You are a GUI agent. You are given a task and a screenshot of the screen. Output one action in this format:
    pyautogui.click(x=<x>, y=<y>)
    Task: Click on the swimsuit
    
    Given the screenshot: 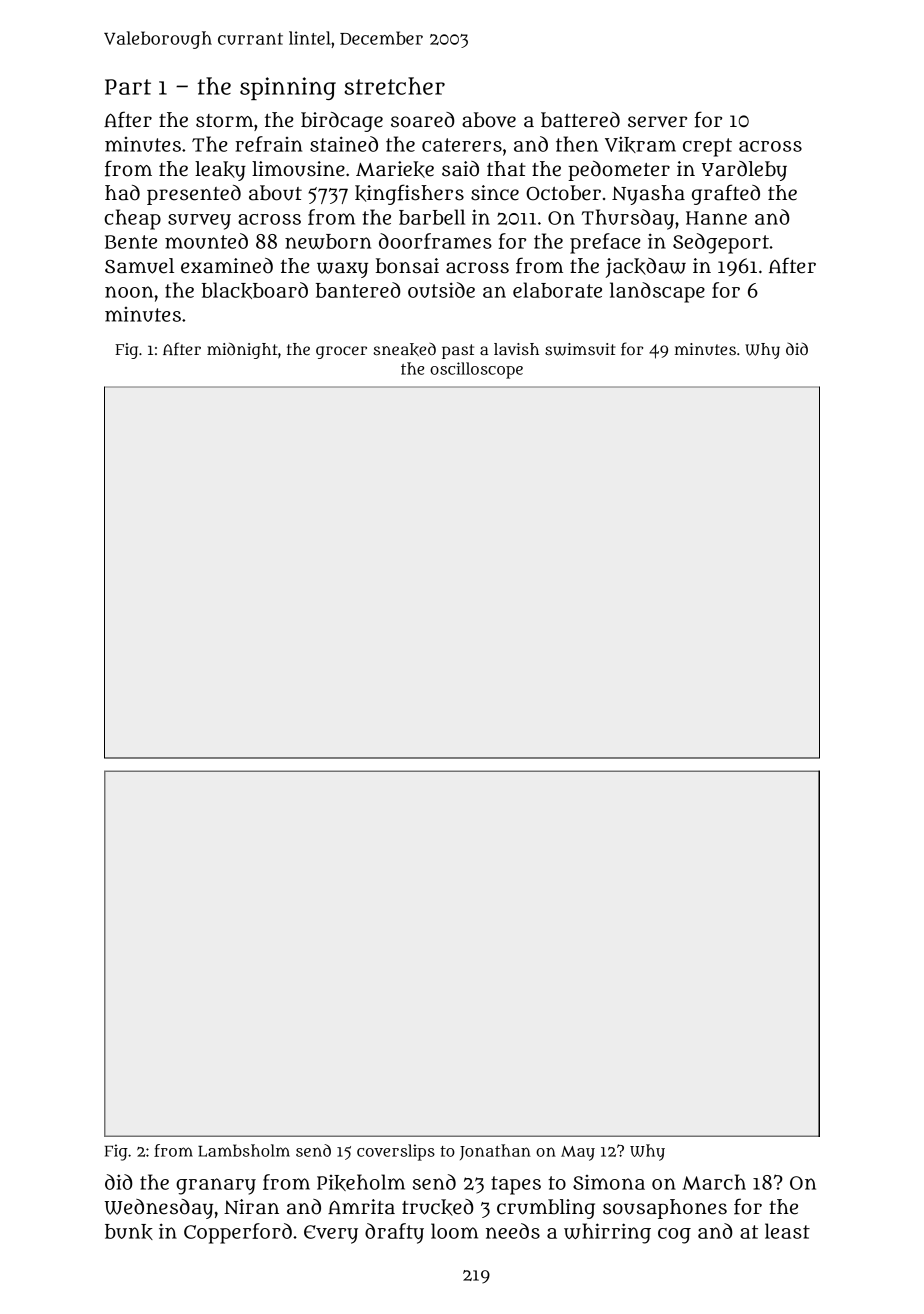 What is the action you would take?
    pyautogui.click(x=580, y=349)
